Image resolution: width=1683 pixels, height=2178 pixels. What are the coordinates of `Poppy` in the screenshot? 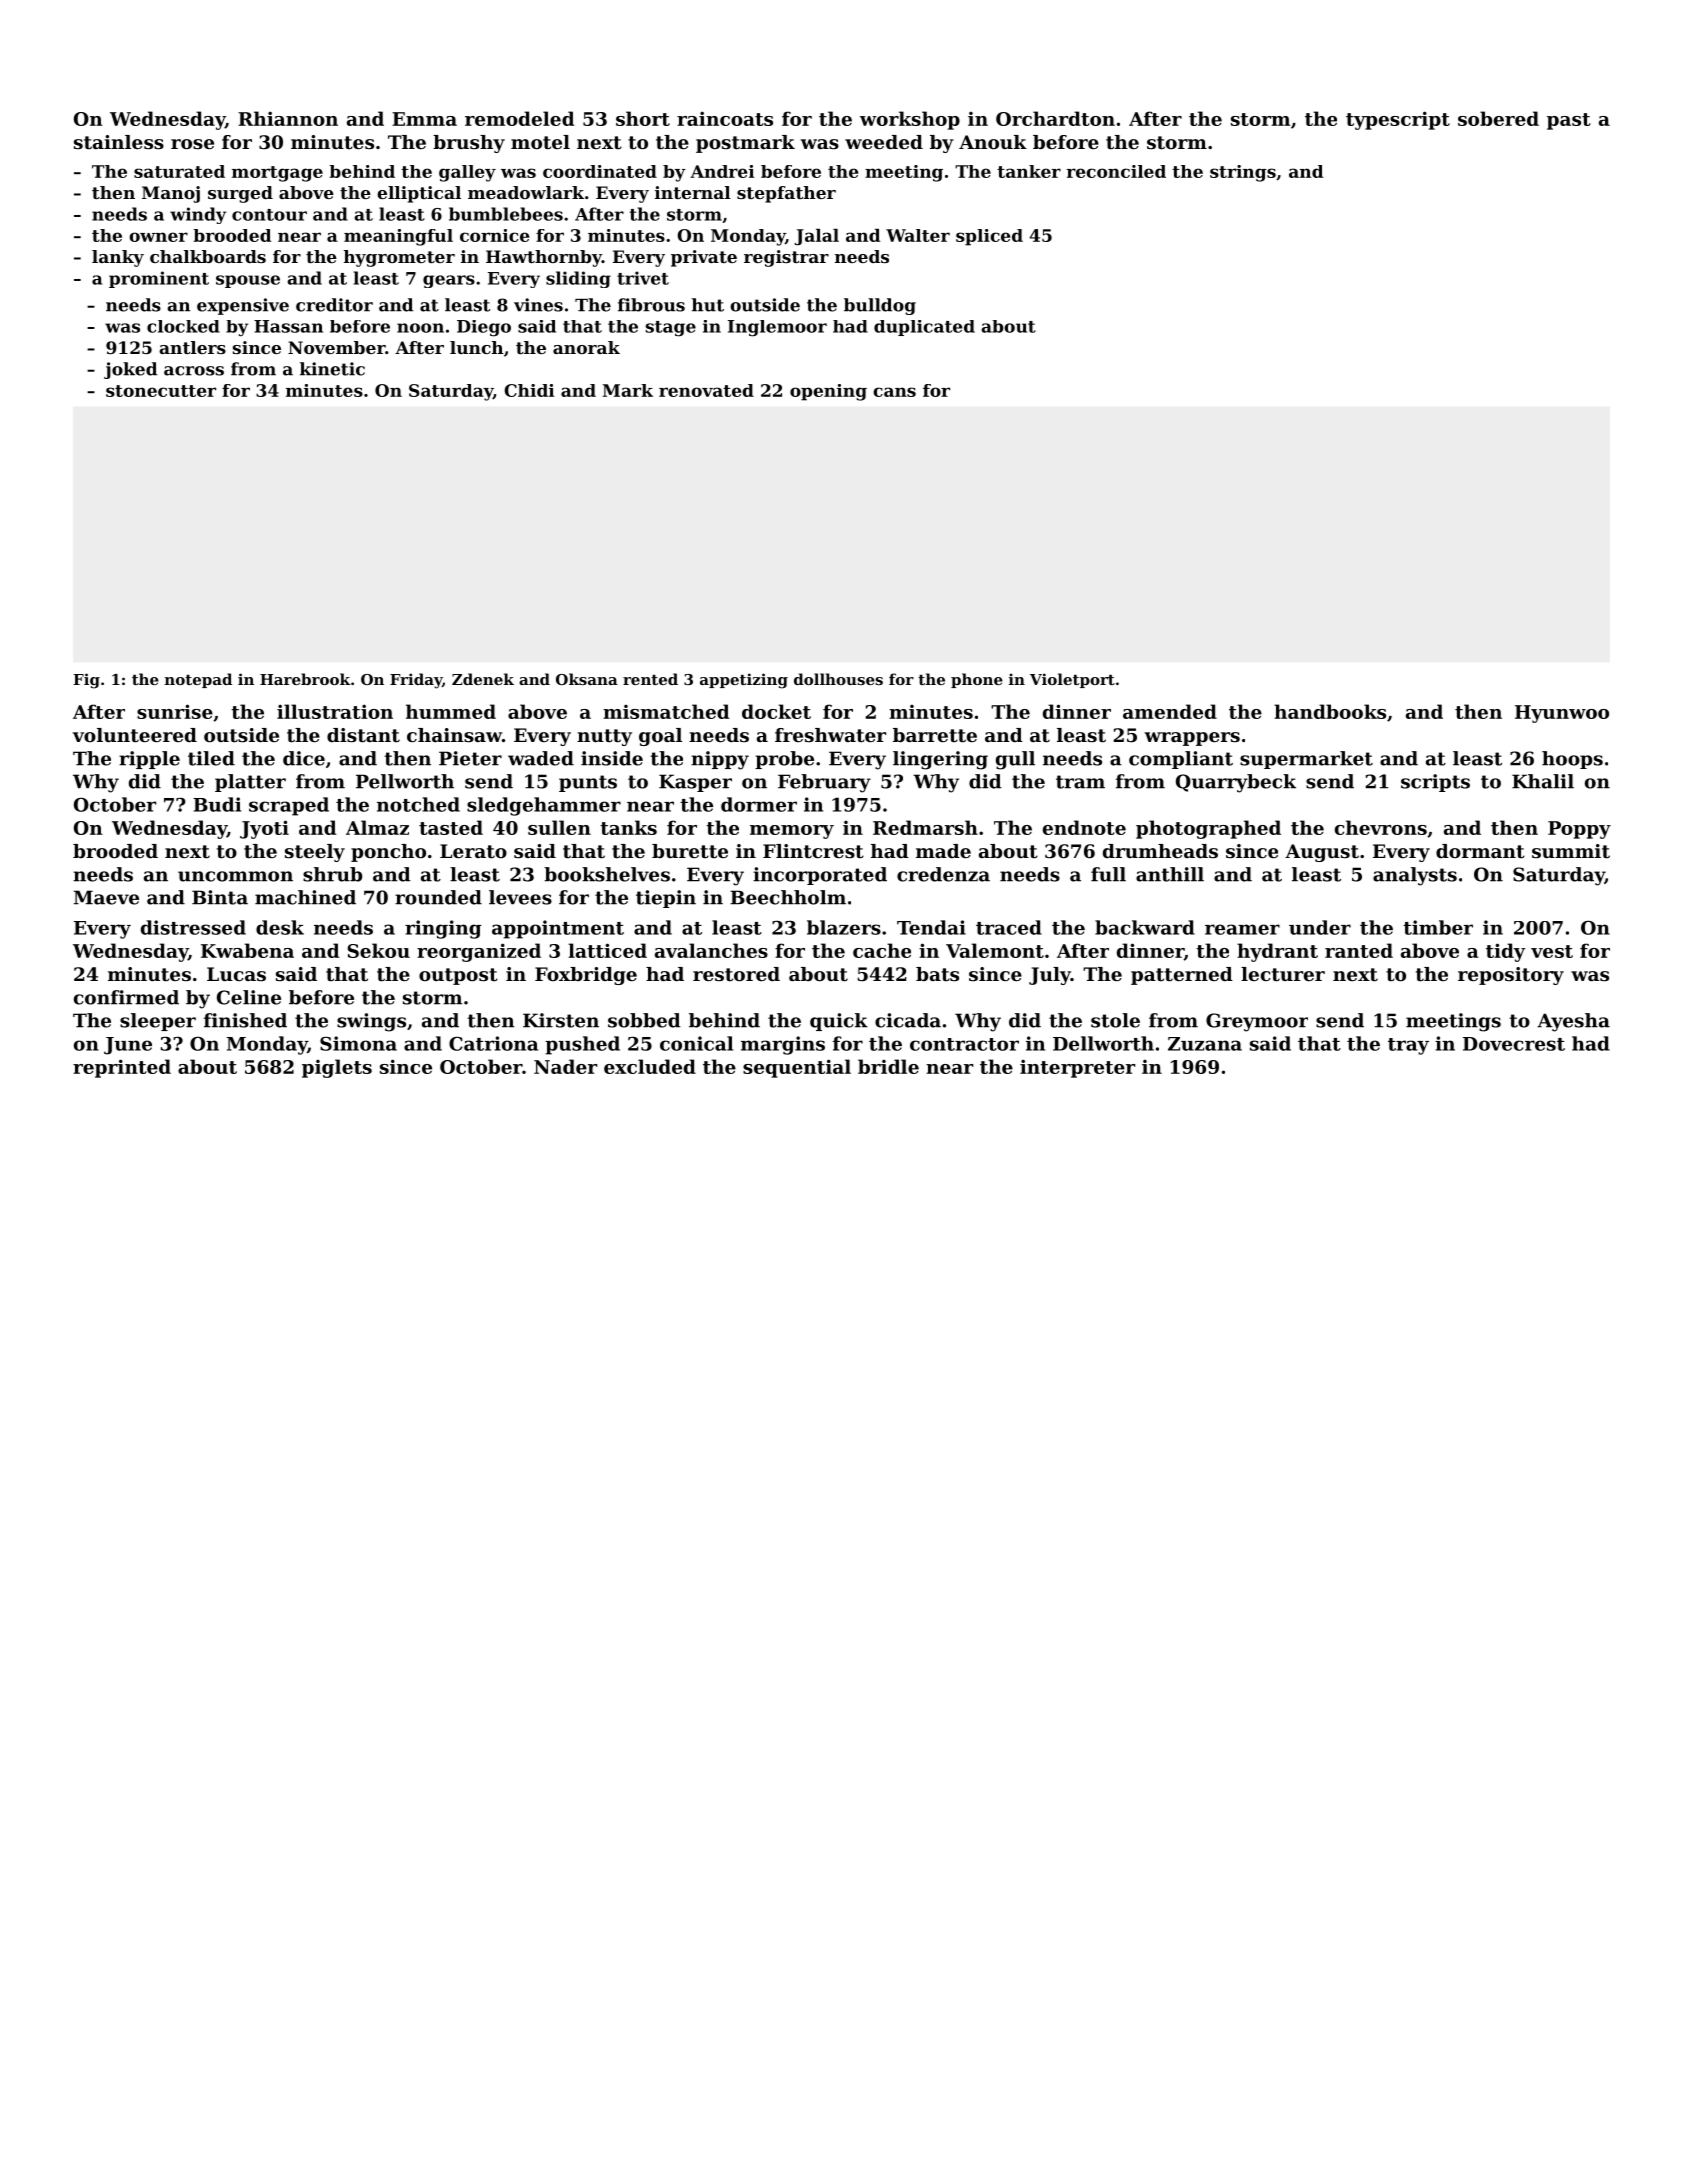 It's located at (1579, 830).
